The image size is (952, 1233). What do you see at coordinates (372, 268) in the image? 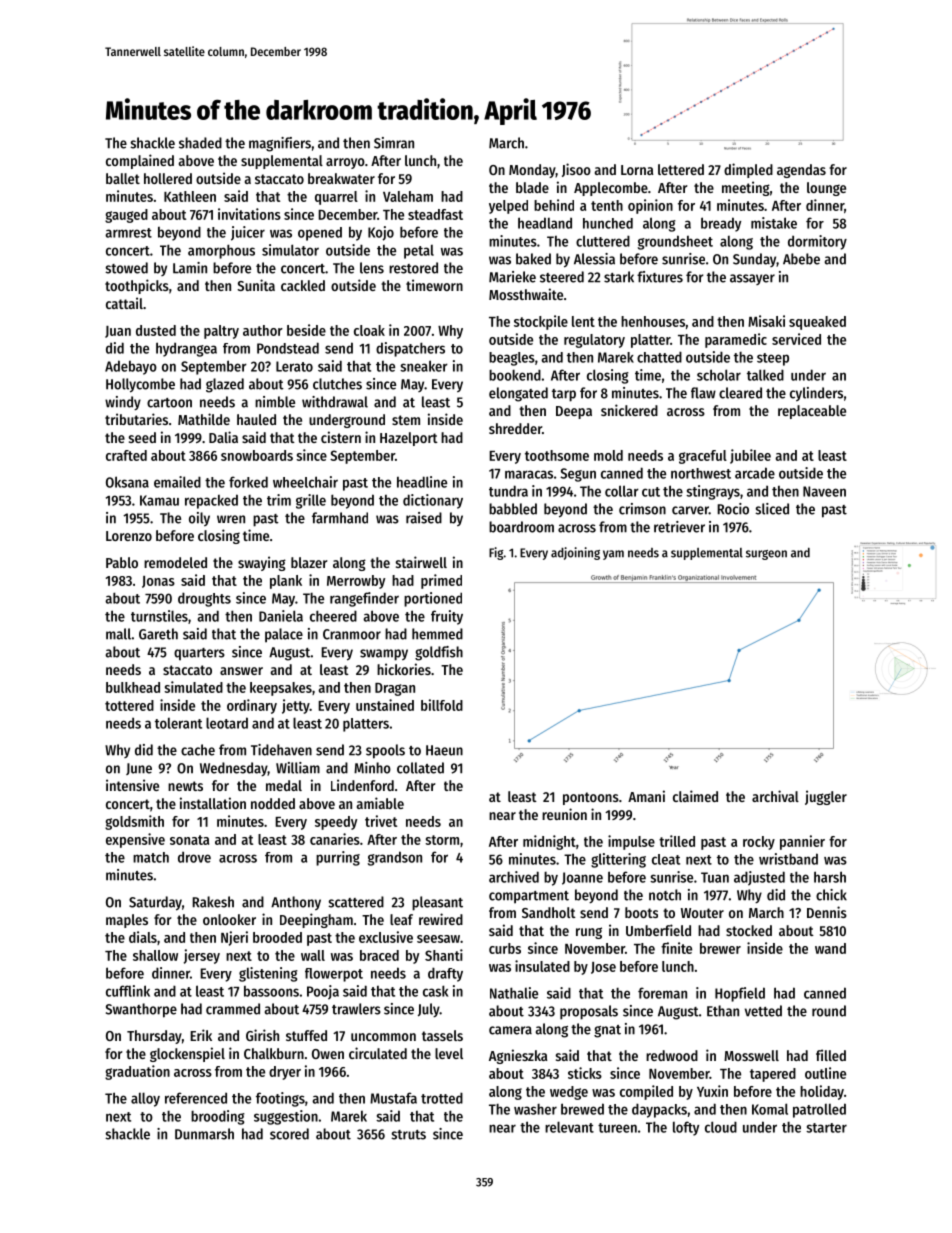
I see `lens` at bounding box center [372, 268].
